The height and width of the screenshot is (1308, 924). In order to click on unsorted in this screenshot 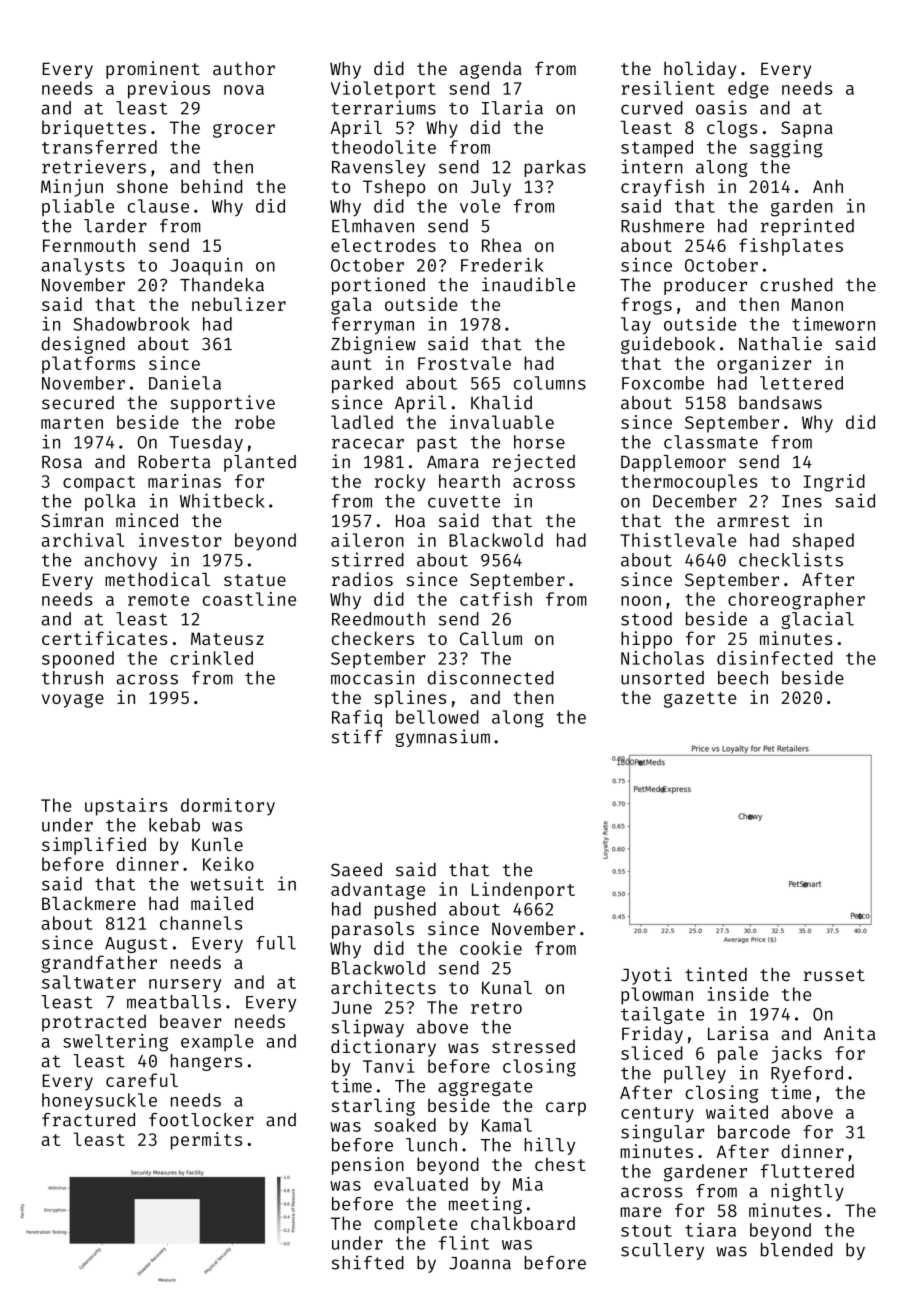, I will do `click(662, 678)`.
